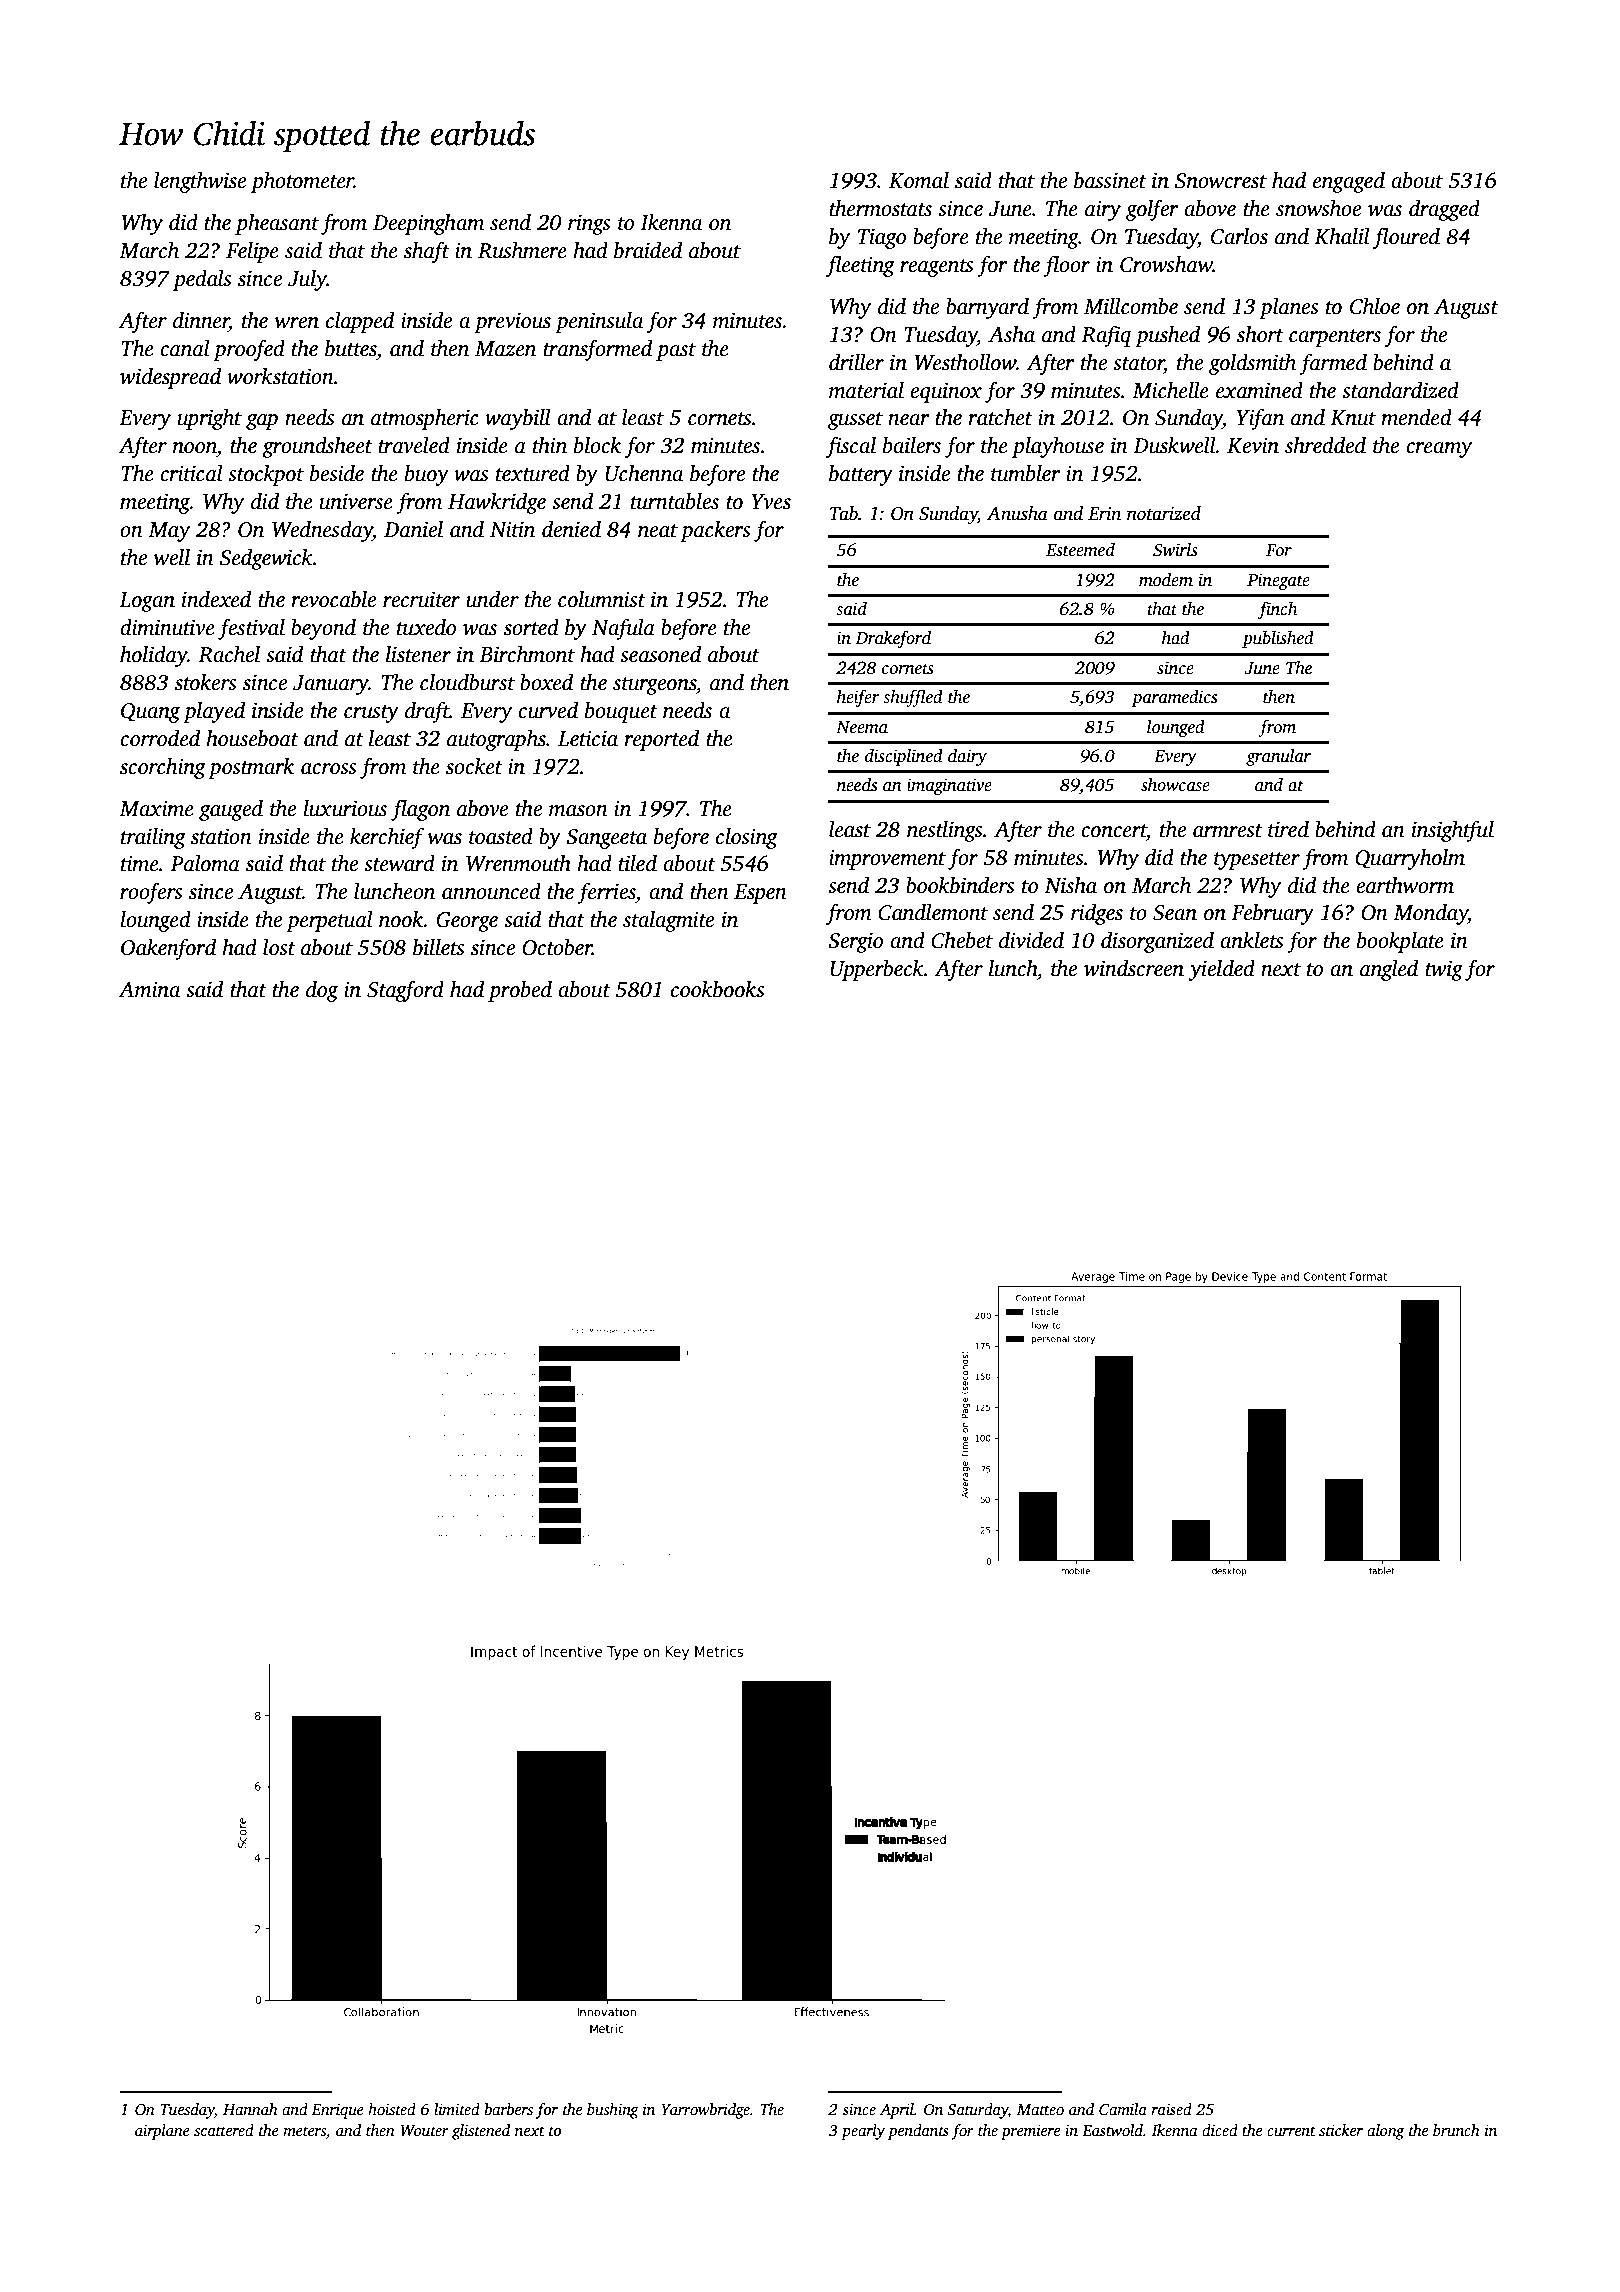  What do you see at coordinates (337, 473) in the image?
I see `beside` at bounding box center [337, 473].
